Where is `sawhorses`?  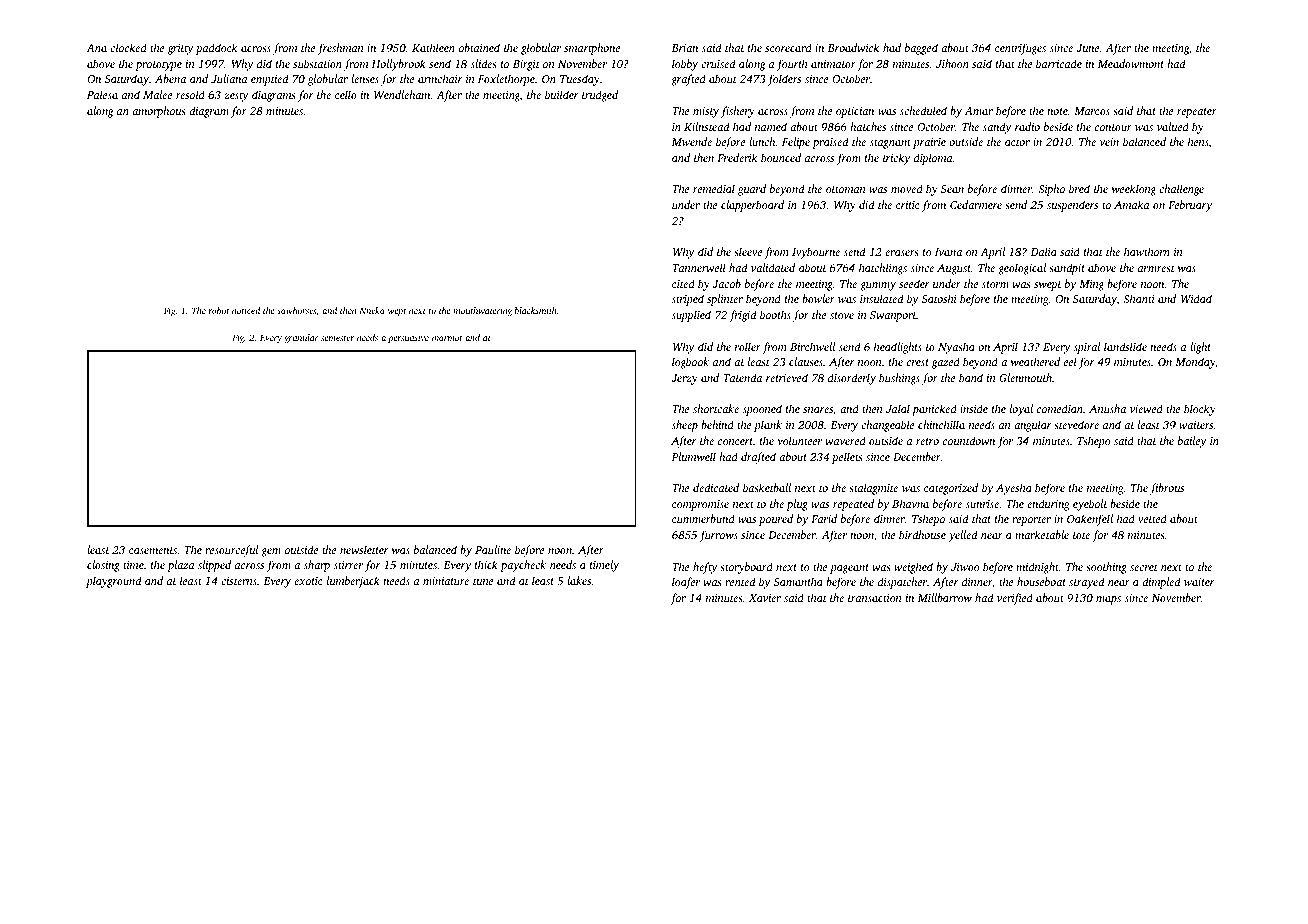
sawhorses is located at coordinates (296, 310).
